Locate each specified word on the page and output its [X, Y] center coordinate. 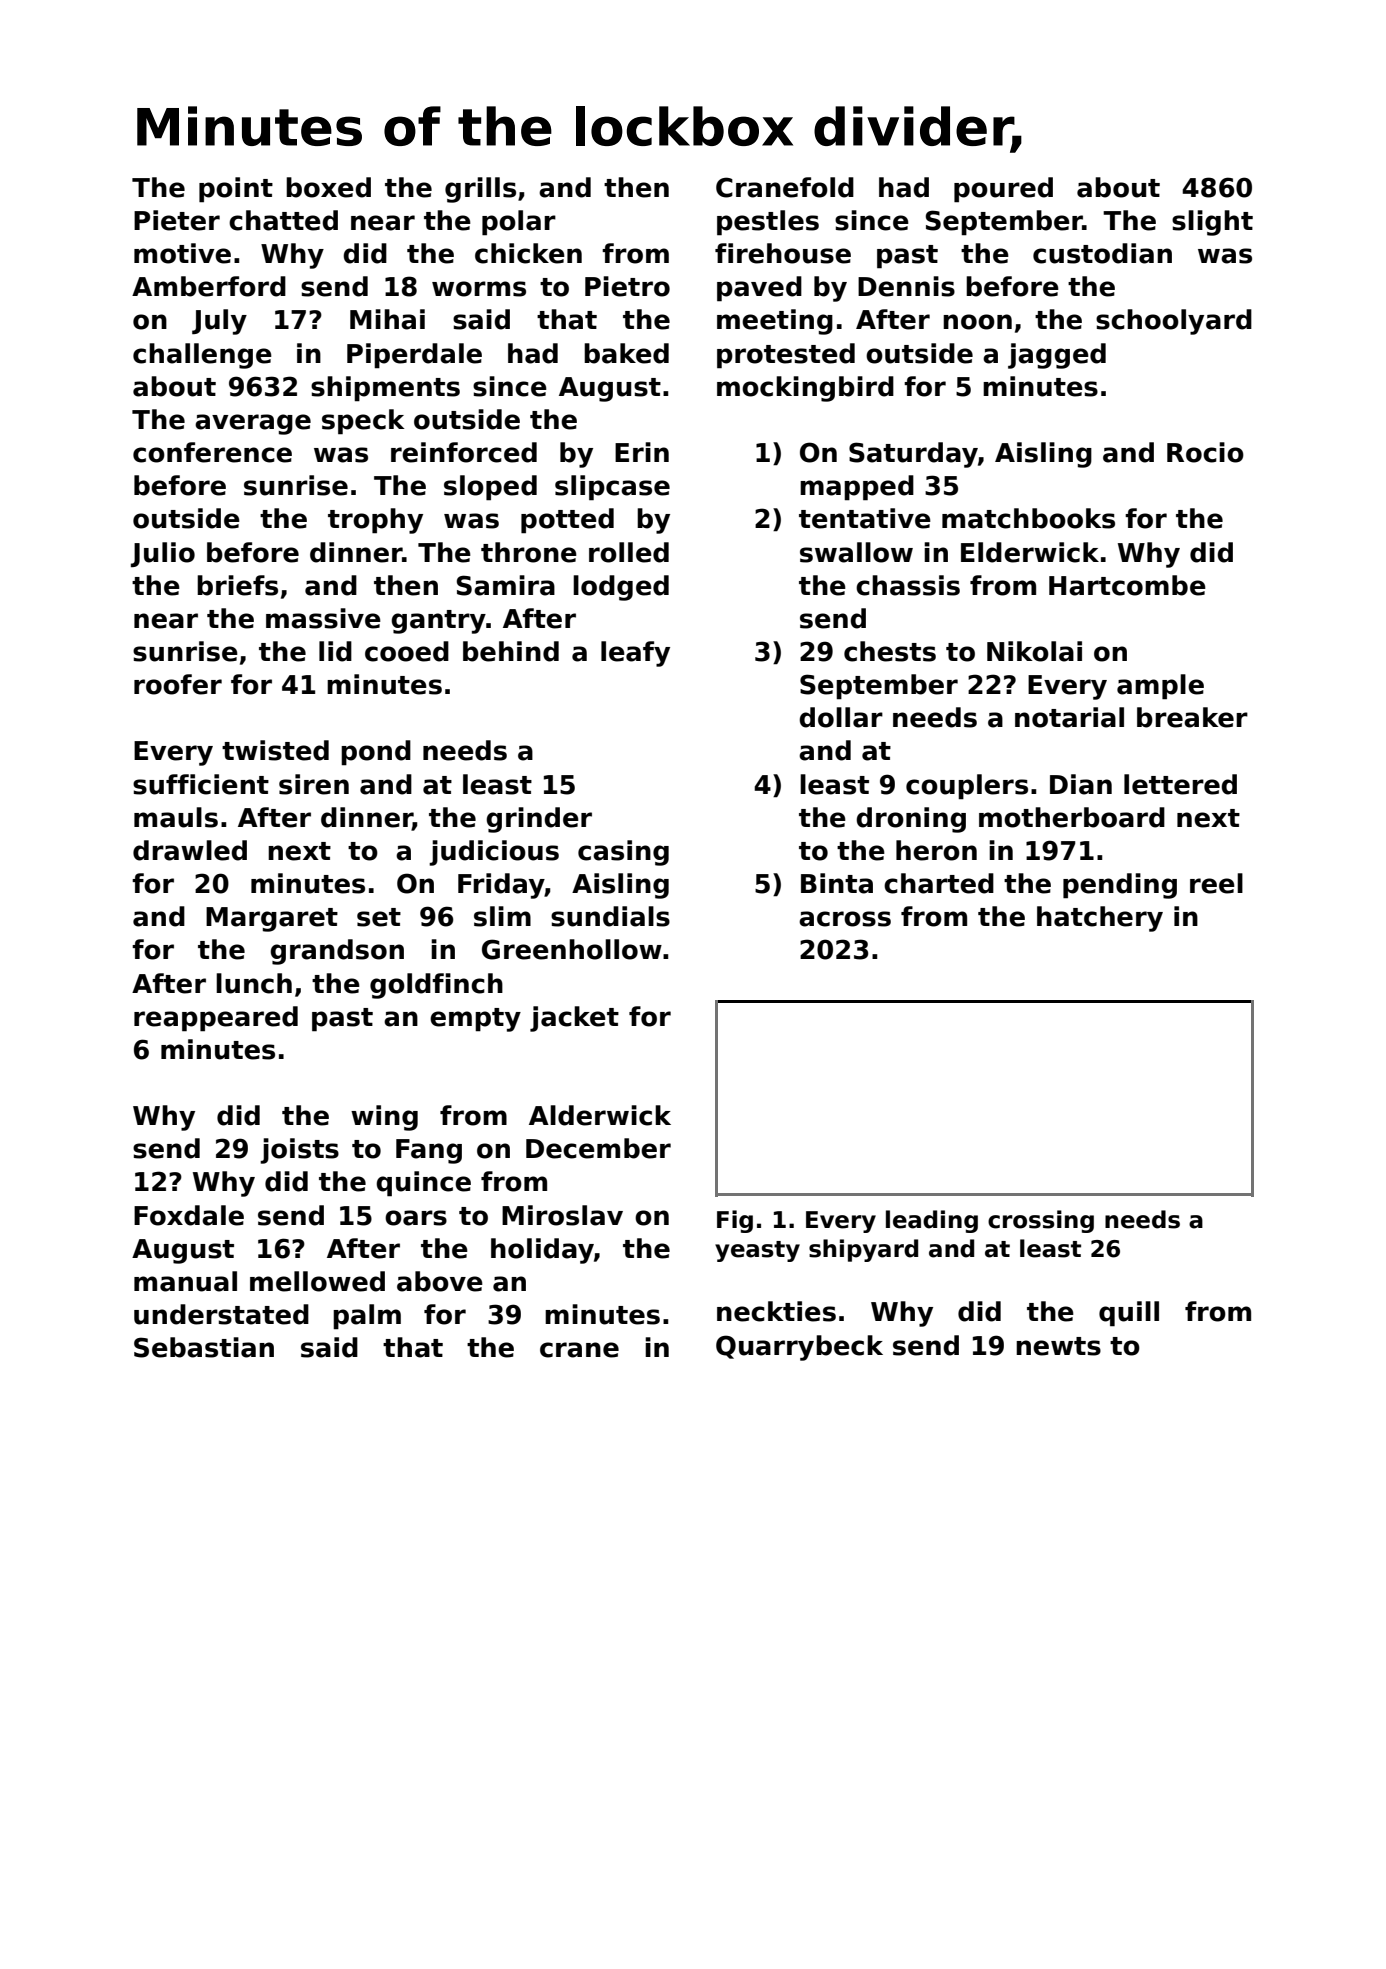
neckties [776, 1311]
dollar [841, 717]
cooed [407, 651]
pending [1120, 886]
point [236, 190]
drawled [190, 850]
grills [480, 190]
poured [1003, 190]
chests [890, 651]
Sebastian [204, 1347]
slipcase [612, 488]
